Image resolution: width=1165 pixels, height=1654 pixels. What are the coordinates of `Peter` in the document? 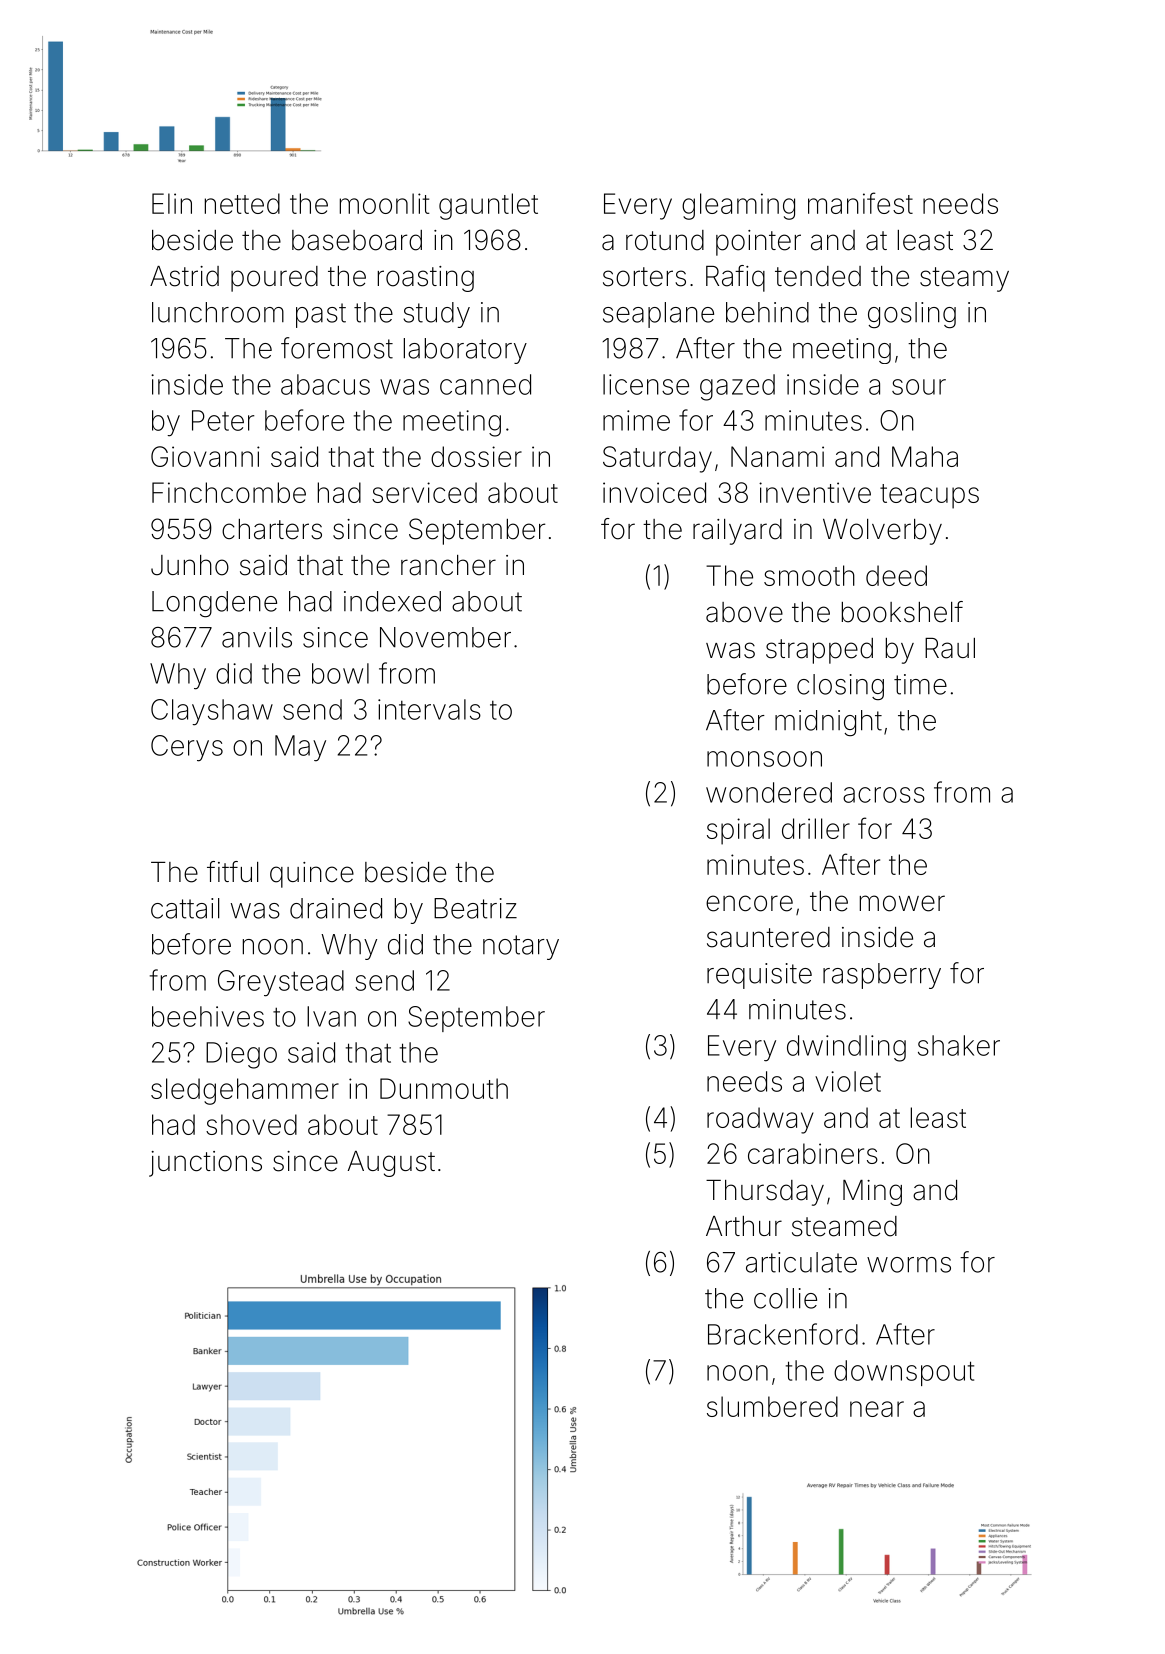 It's located at (223, 420).
